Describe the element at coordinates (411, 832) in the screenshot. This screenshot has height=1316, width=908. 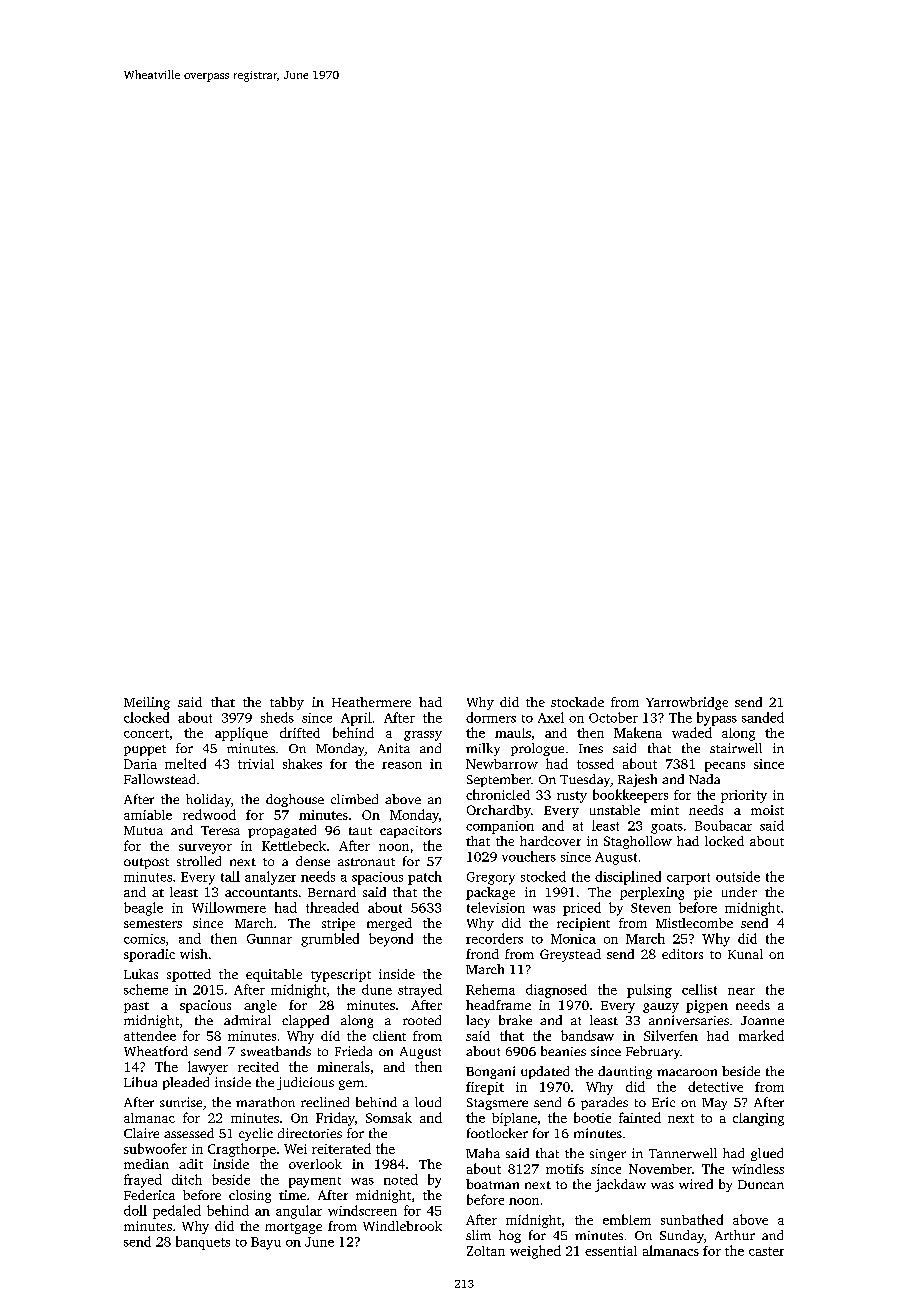
I see `capacitors` at that location.
